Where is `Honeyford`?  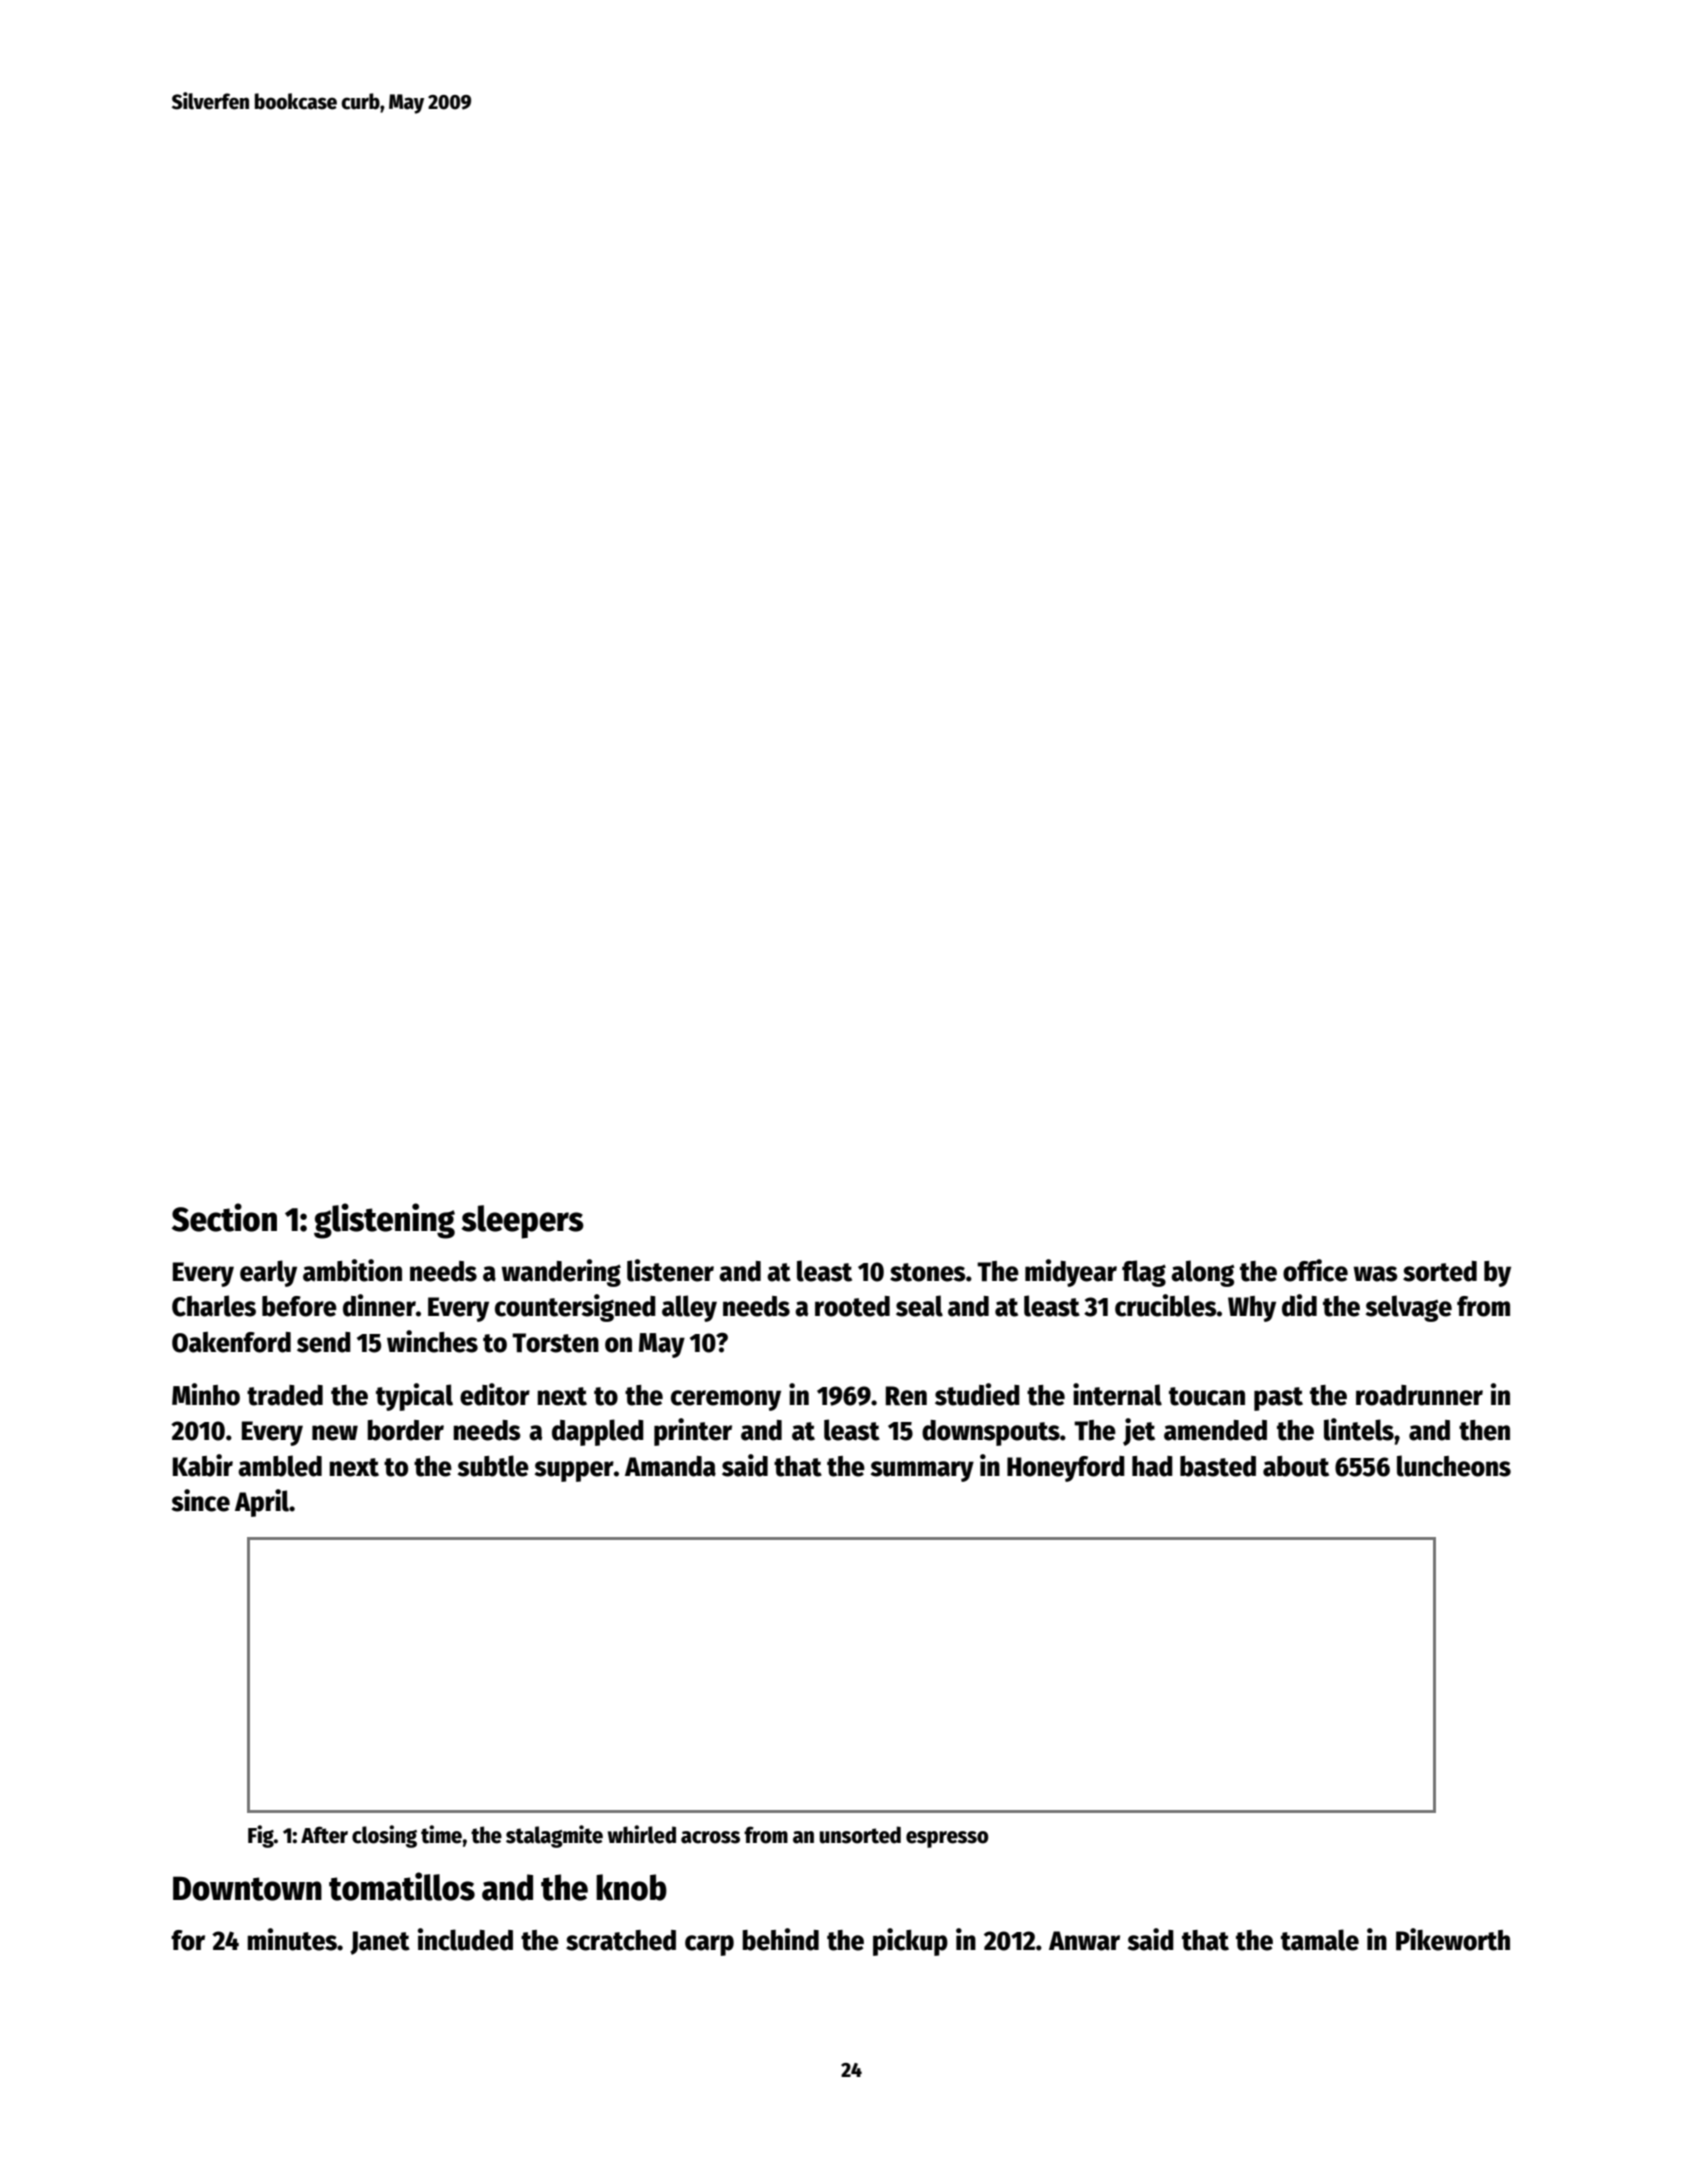
Honeyford is located at coordinates (1066, 1469).
